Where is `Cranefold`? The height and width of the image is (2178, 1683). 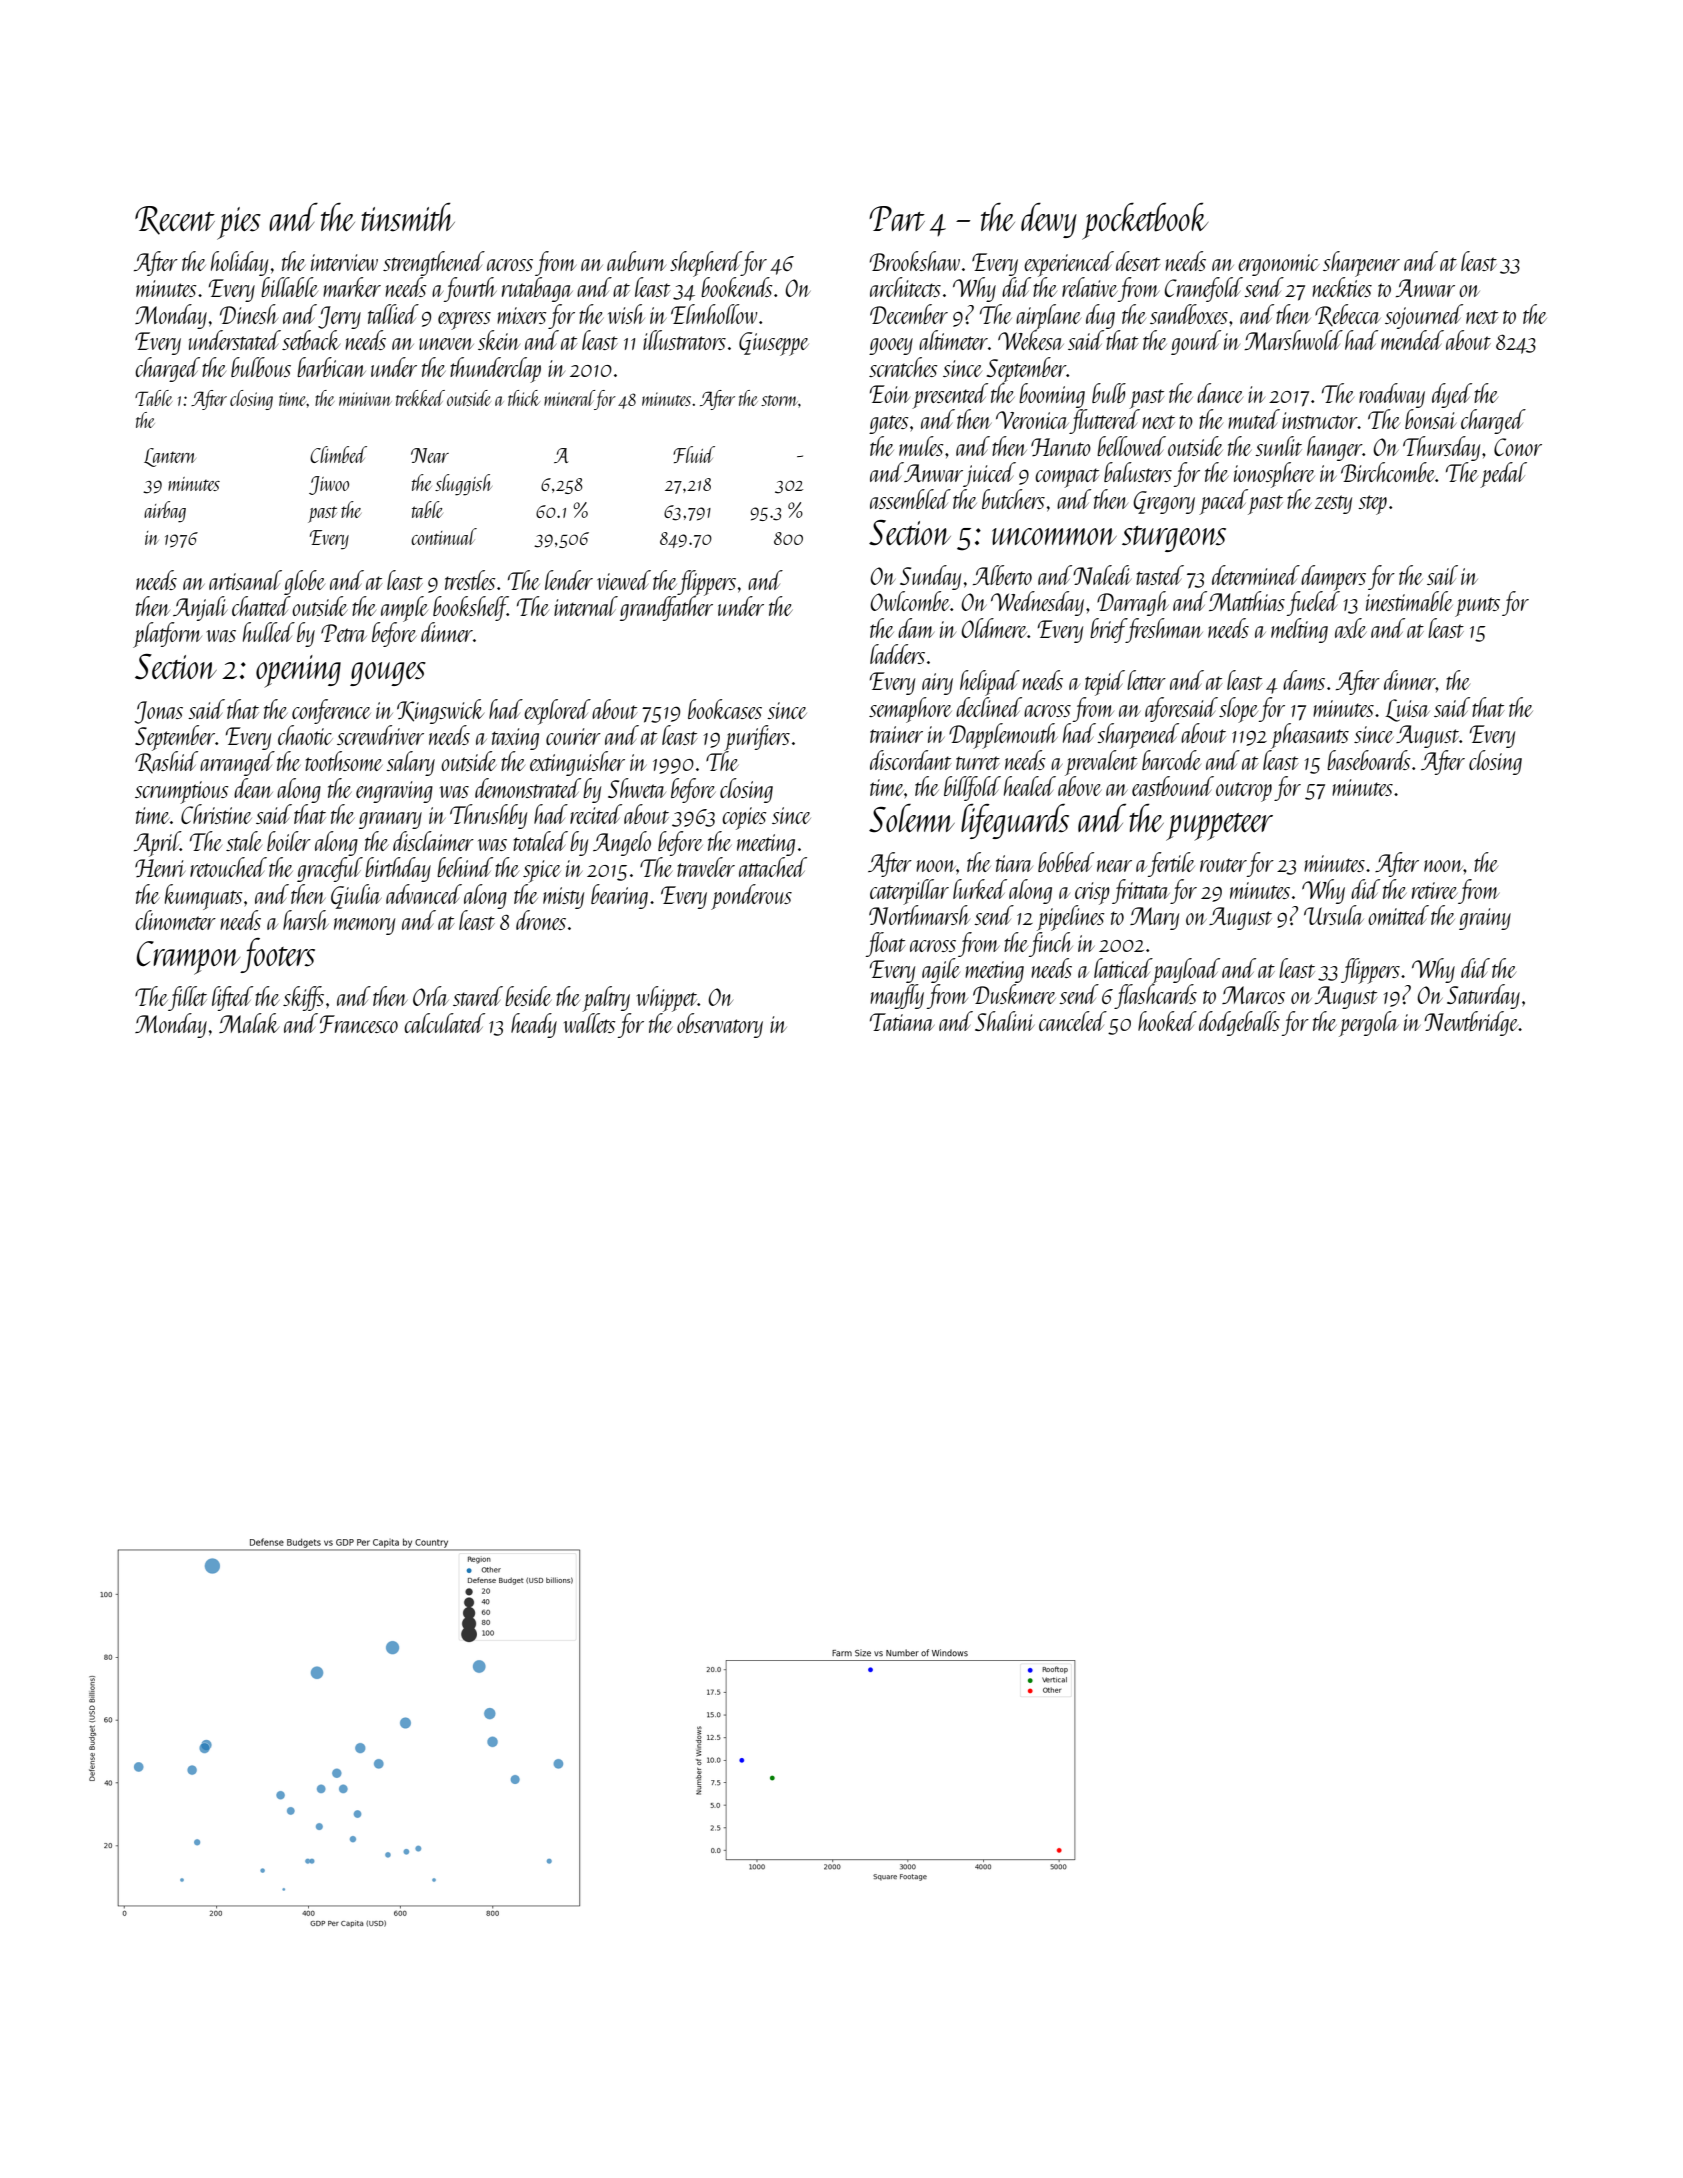 Cranefold is located at coordinates (1204, 289).
